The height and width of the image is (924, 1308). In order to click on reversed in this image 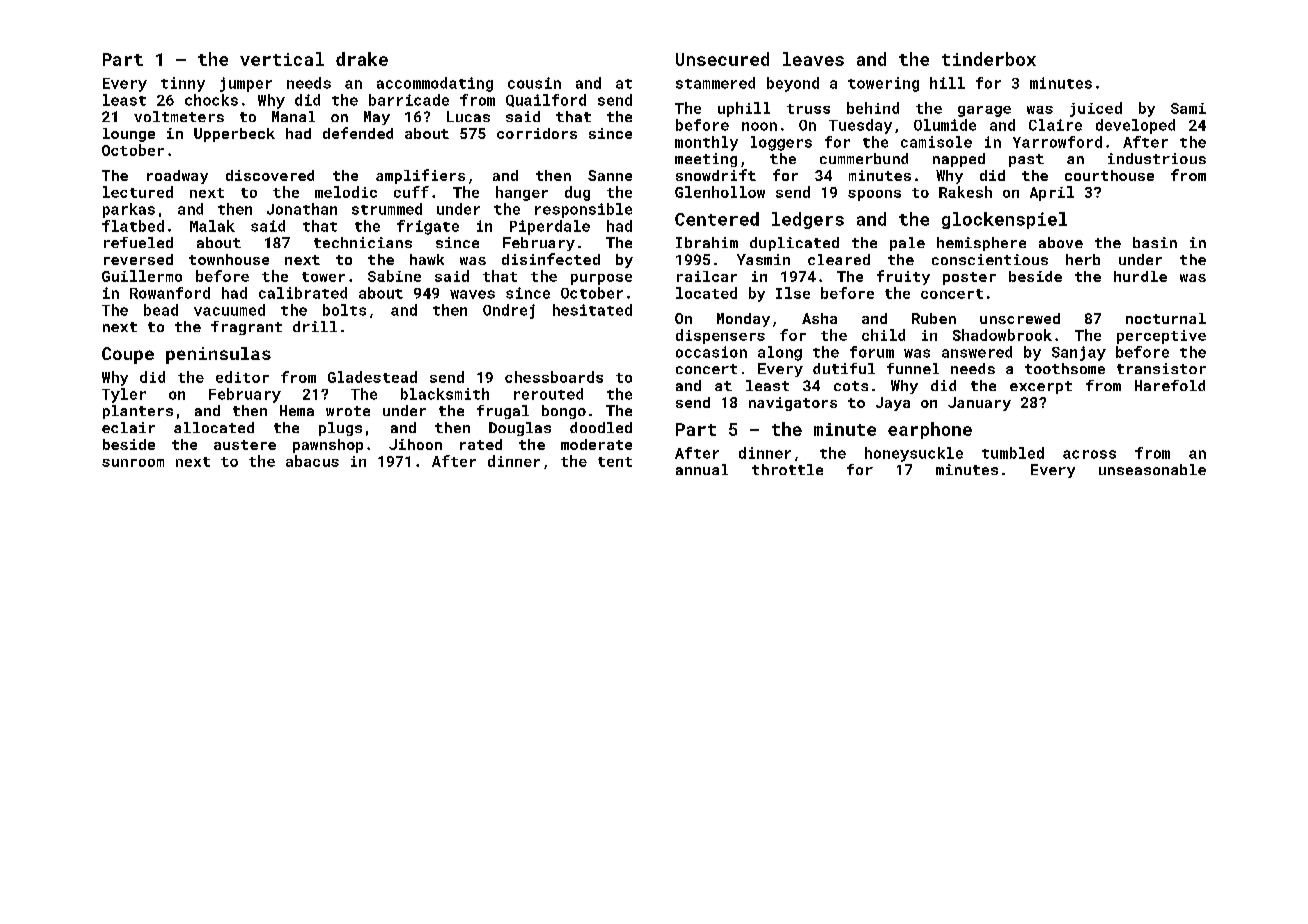, I will do `click(138, 259)`.
